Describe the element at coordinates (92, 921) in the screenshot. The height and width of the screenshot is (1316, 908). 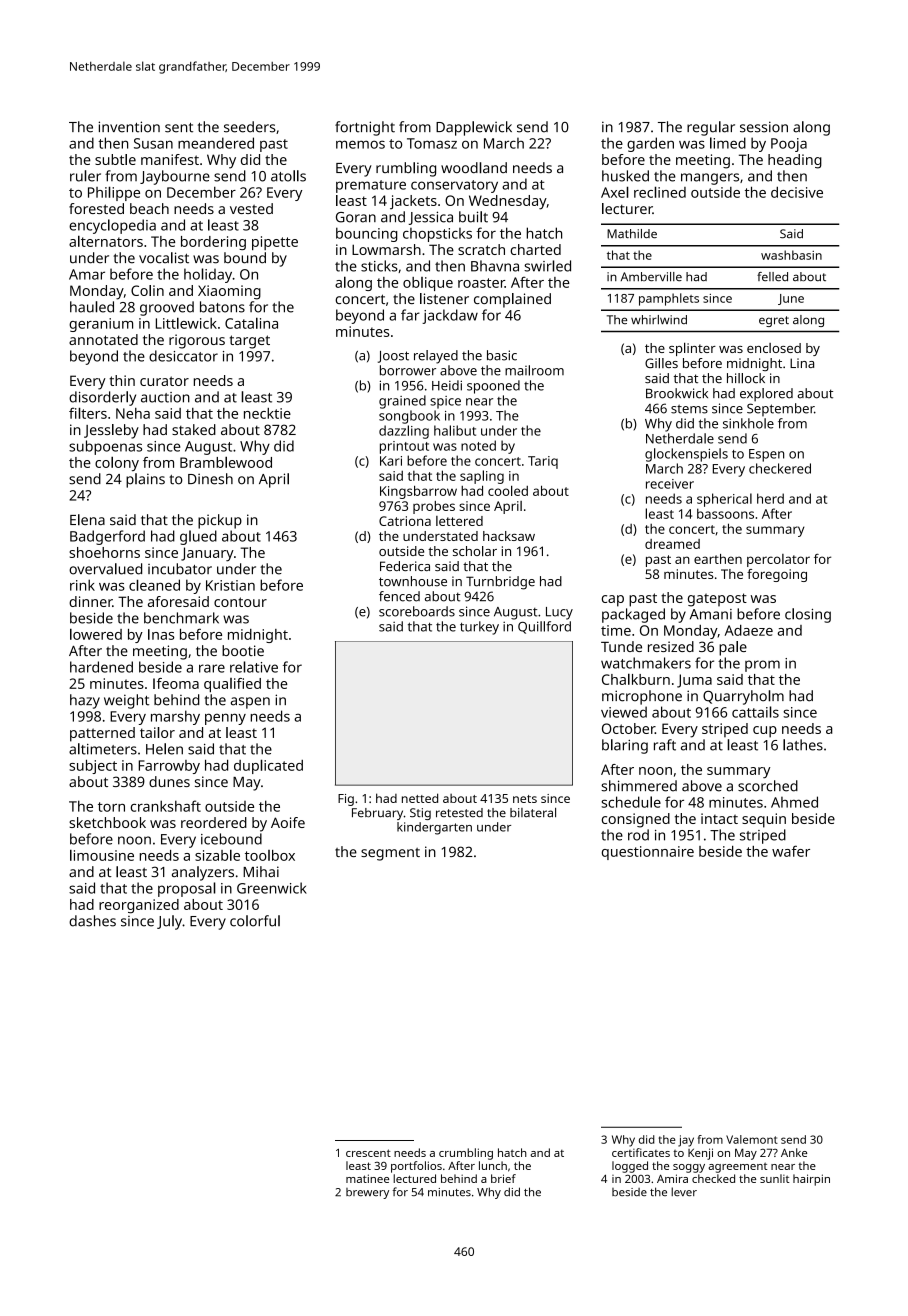
I see `dashes` at that location.
